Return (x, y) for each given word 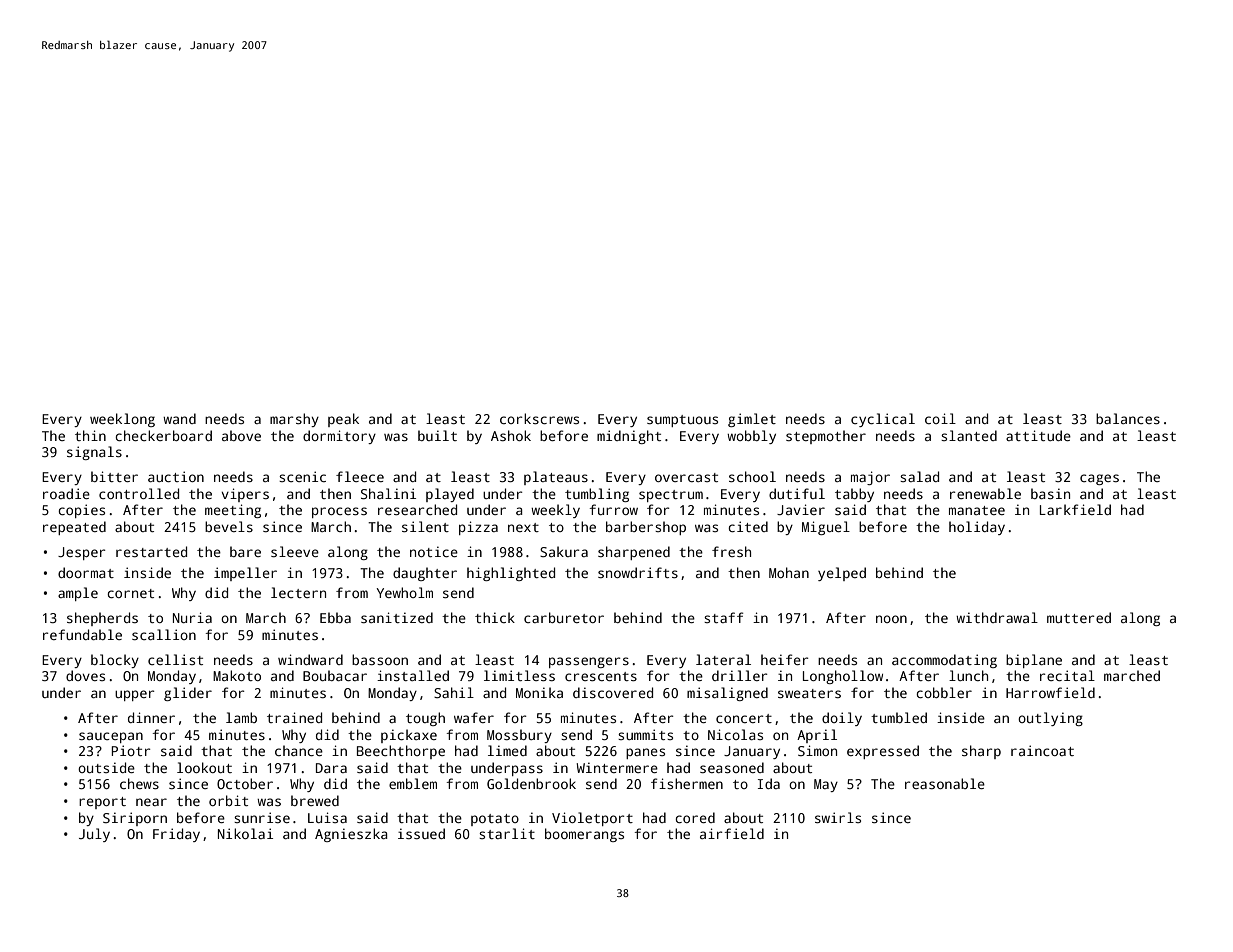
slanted (969, 435)
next (523, 527)
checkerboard (163, 435)
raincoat (1042, 750)
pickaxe (409, 736)
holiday (977, 528)
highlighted (511, 574)
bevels (229, 526)
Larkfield (1075, 509)
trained (294, 717)
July (94, 835)
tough (425, 719)
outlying (1050, 719)
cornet (130, 593)
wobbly (751, 437)
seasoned (732, 767)
